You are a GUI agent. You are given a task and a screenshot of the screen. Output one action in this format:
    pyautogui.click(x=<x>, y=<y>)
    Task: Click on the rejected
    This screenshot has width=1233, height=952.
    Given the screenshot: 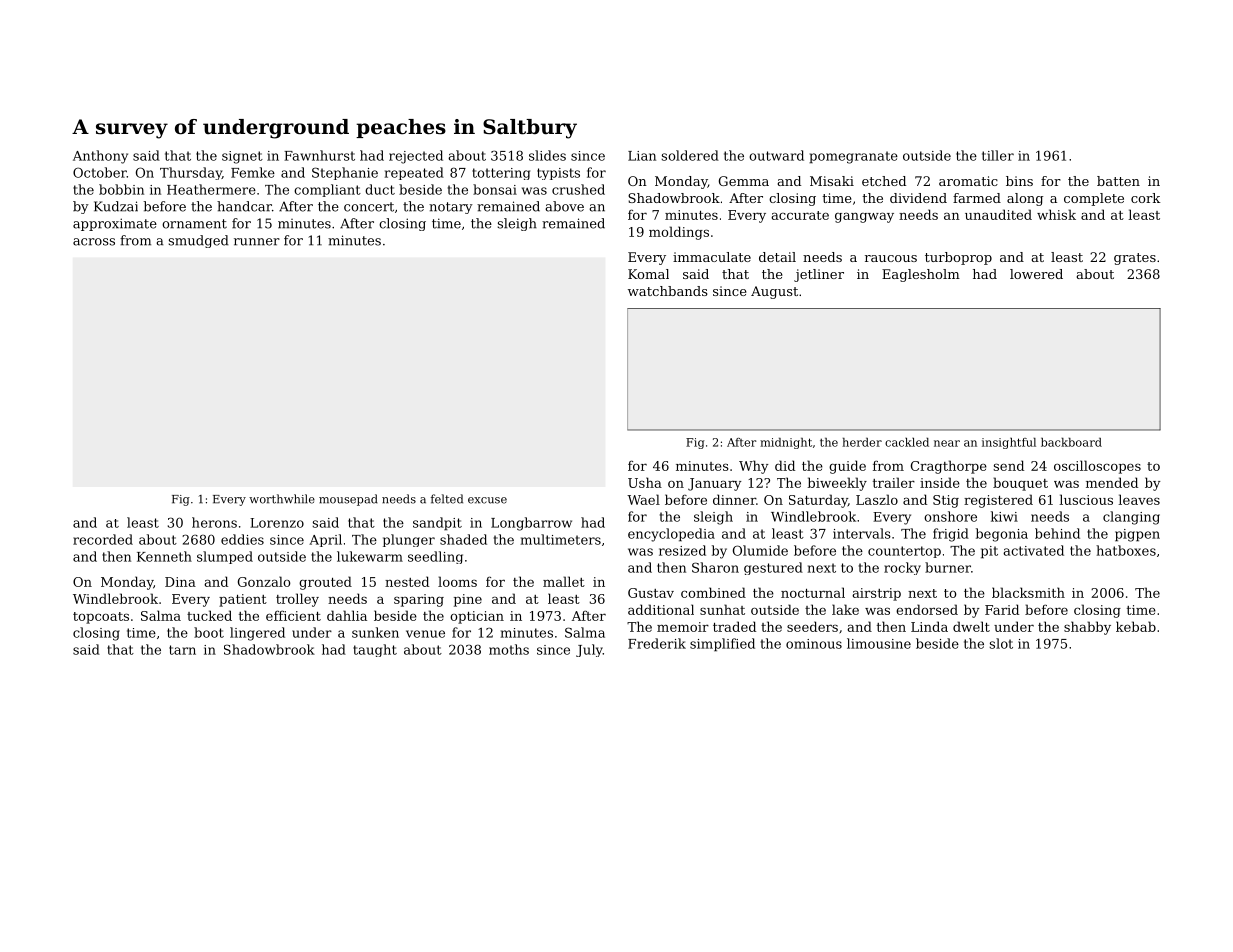 What is the action you would take?
    pyautogui.click(x=416, y=157)
